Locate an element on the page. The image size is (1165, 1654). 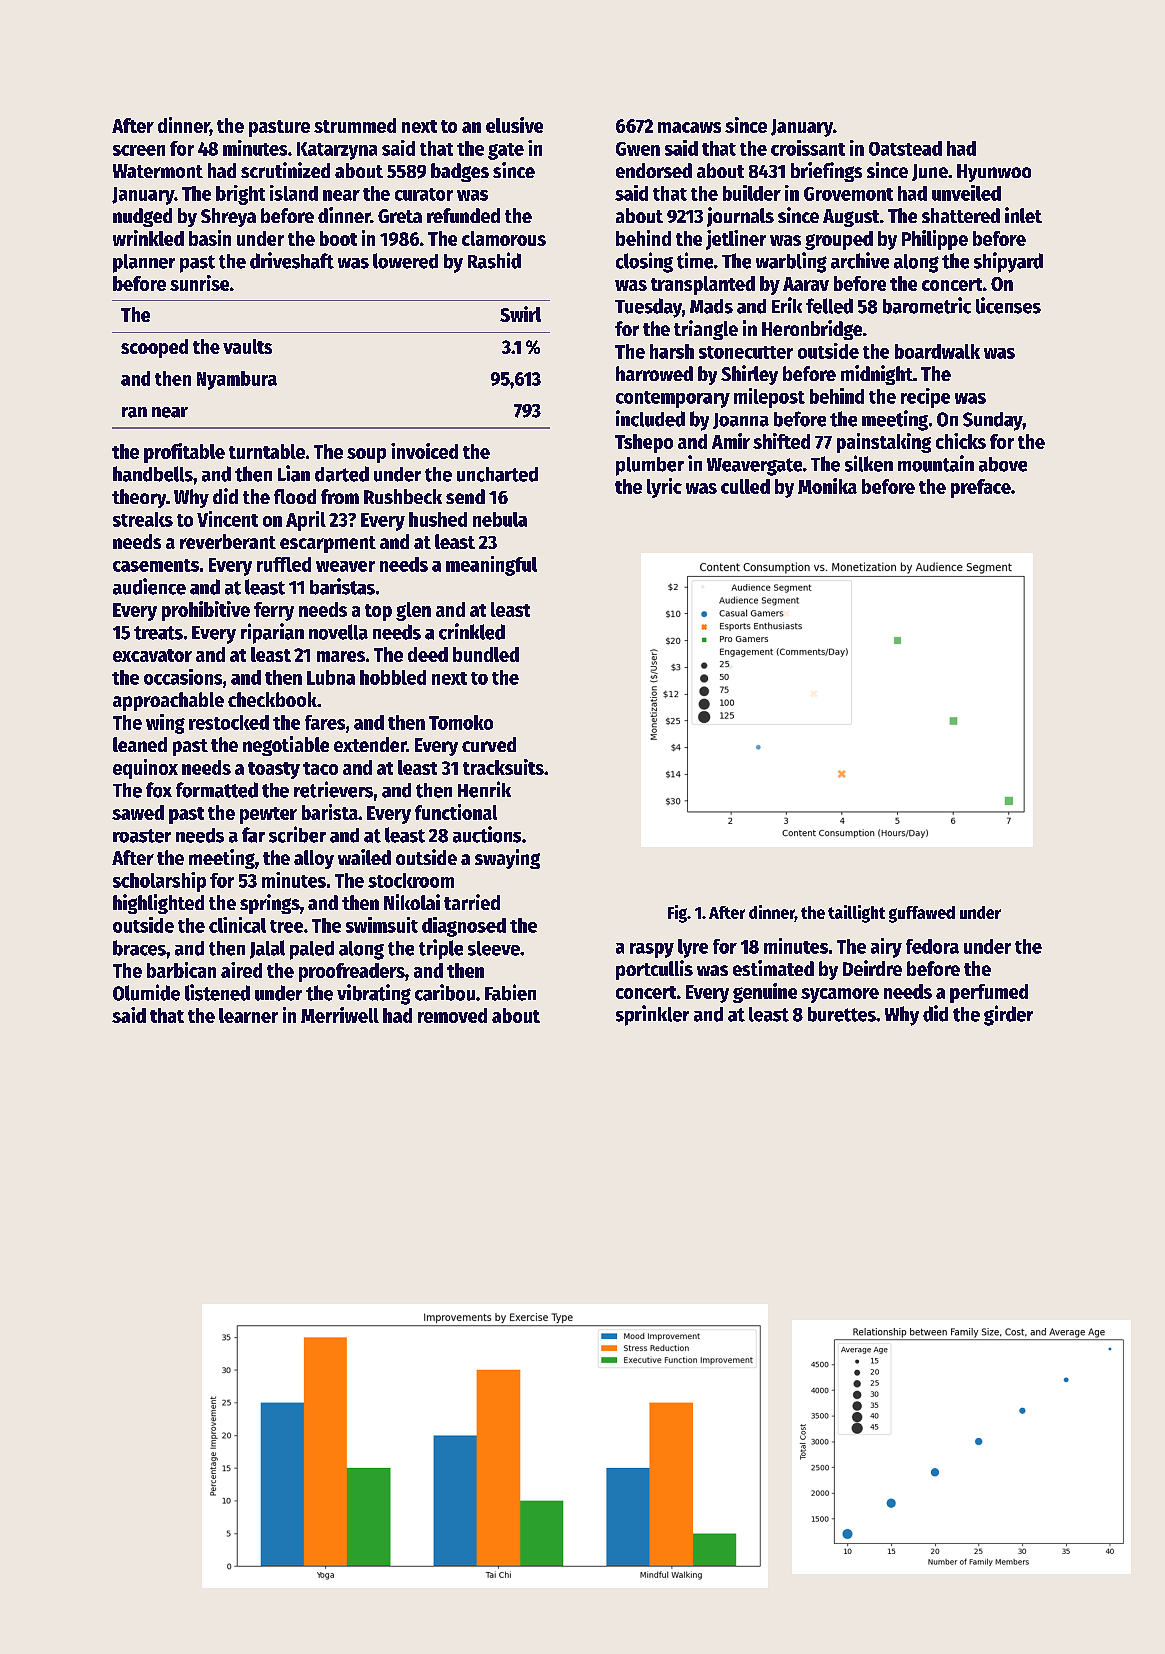
taco is located at coordinates (320, 768).
